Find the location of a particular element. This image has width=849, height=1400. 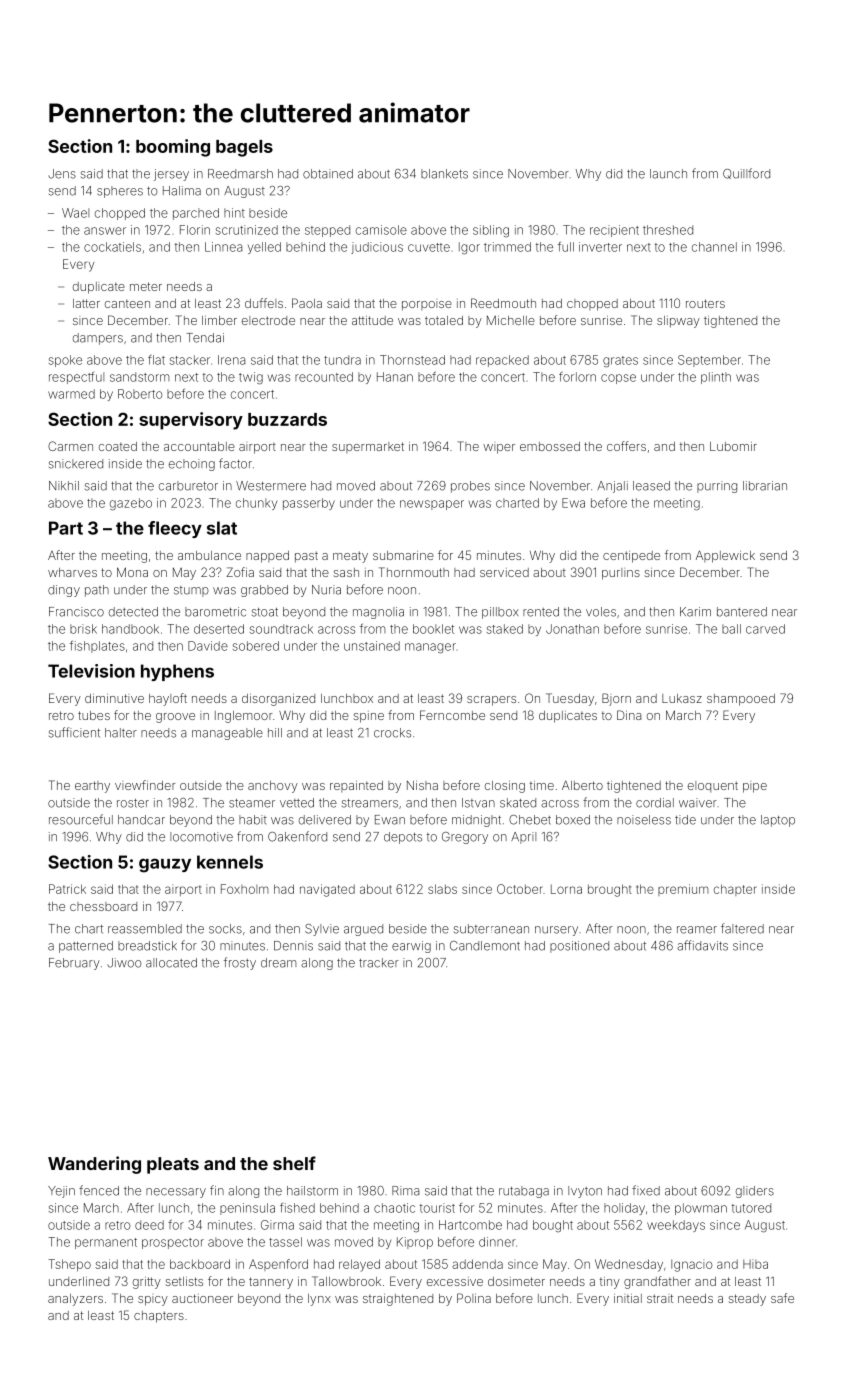

shelf is located at coordinates (294, 1163).
